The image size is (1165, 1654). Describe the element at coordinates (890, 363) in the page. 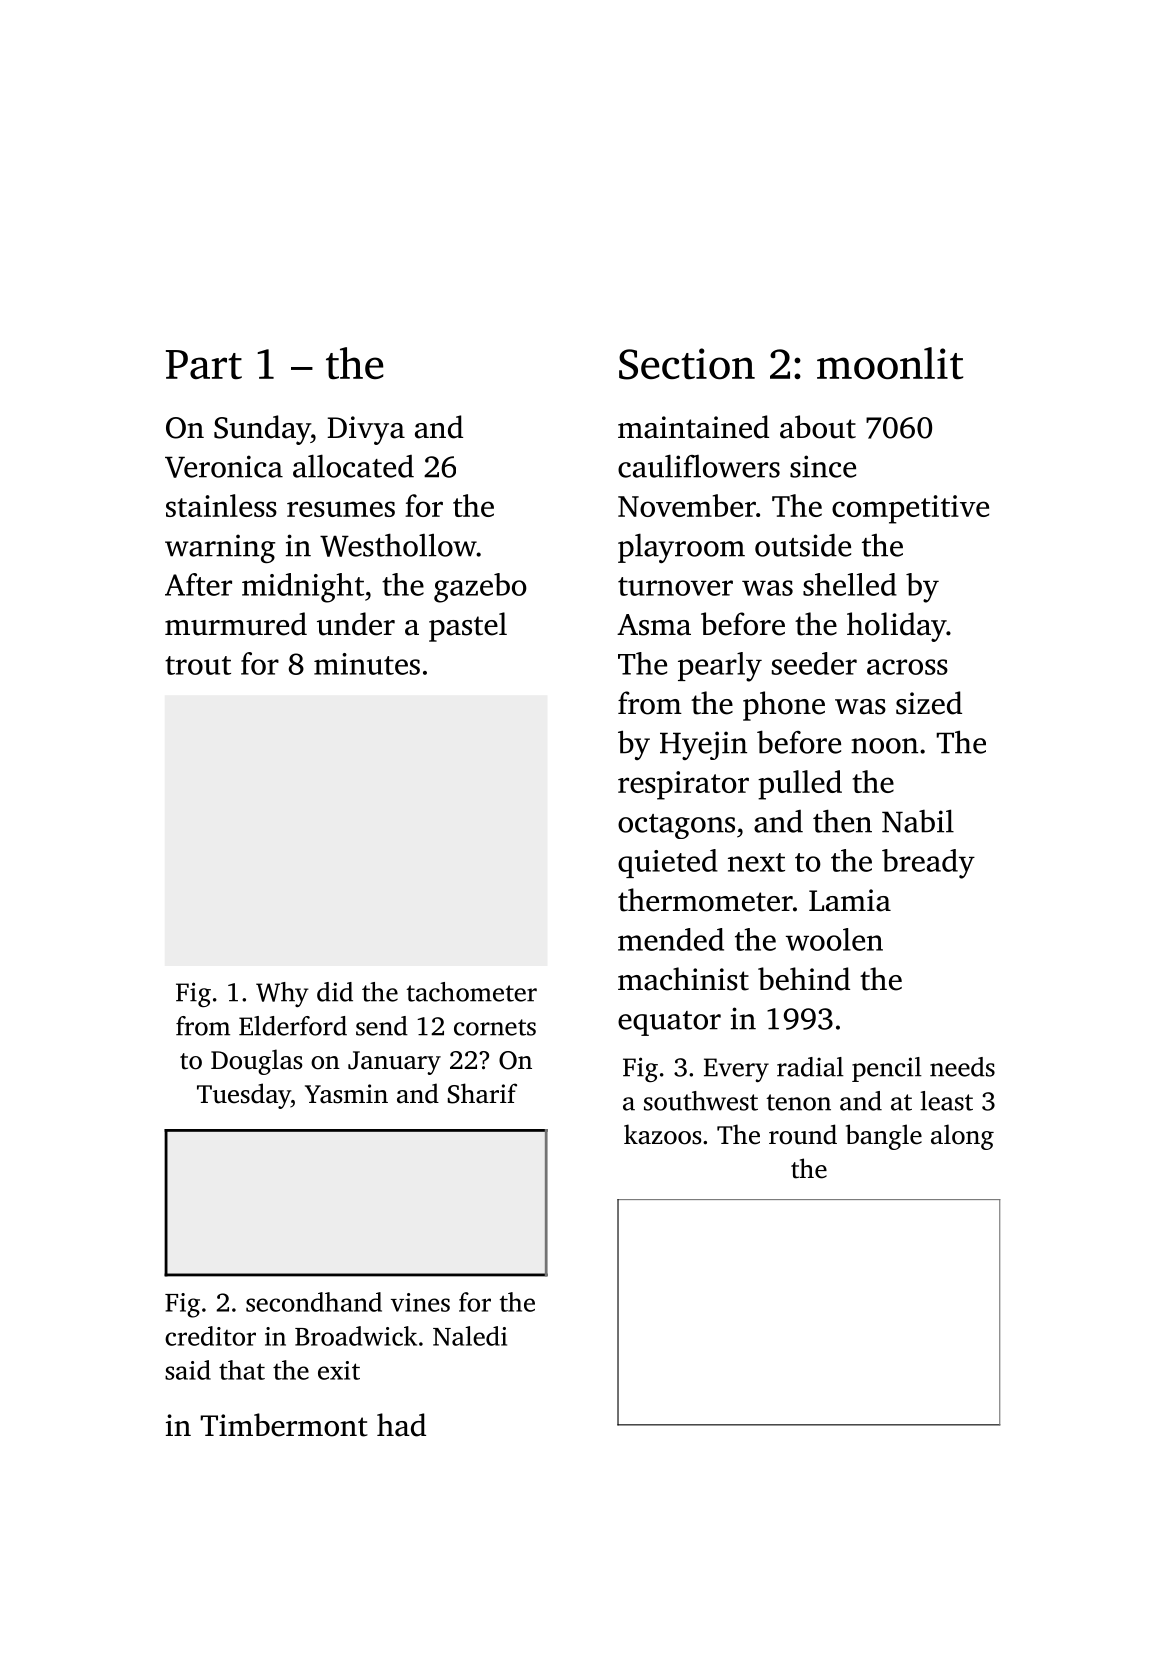

I see `moonlit` at that location.
